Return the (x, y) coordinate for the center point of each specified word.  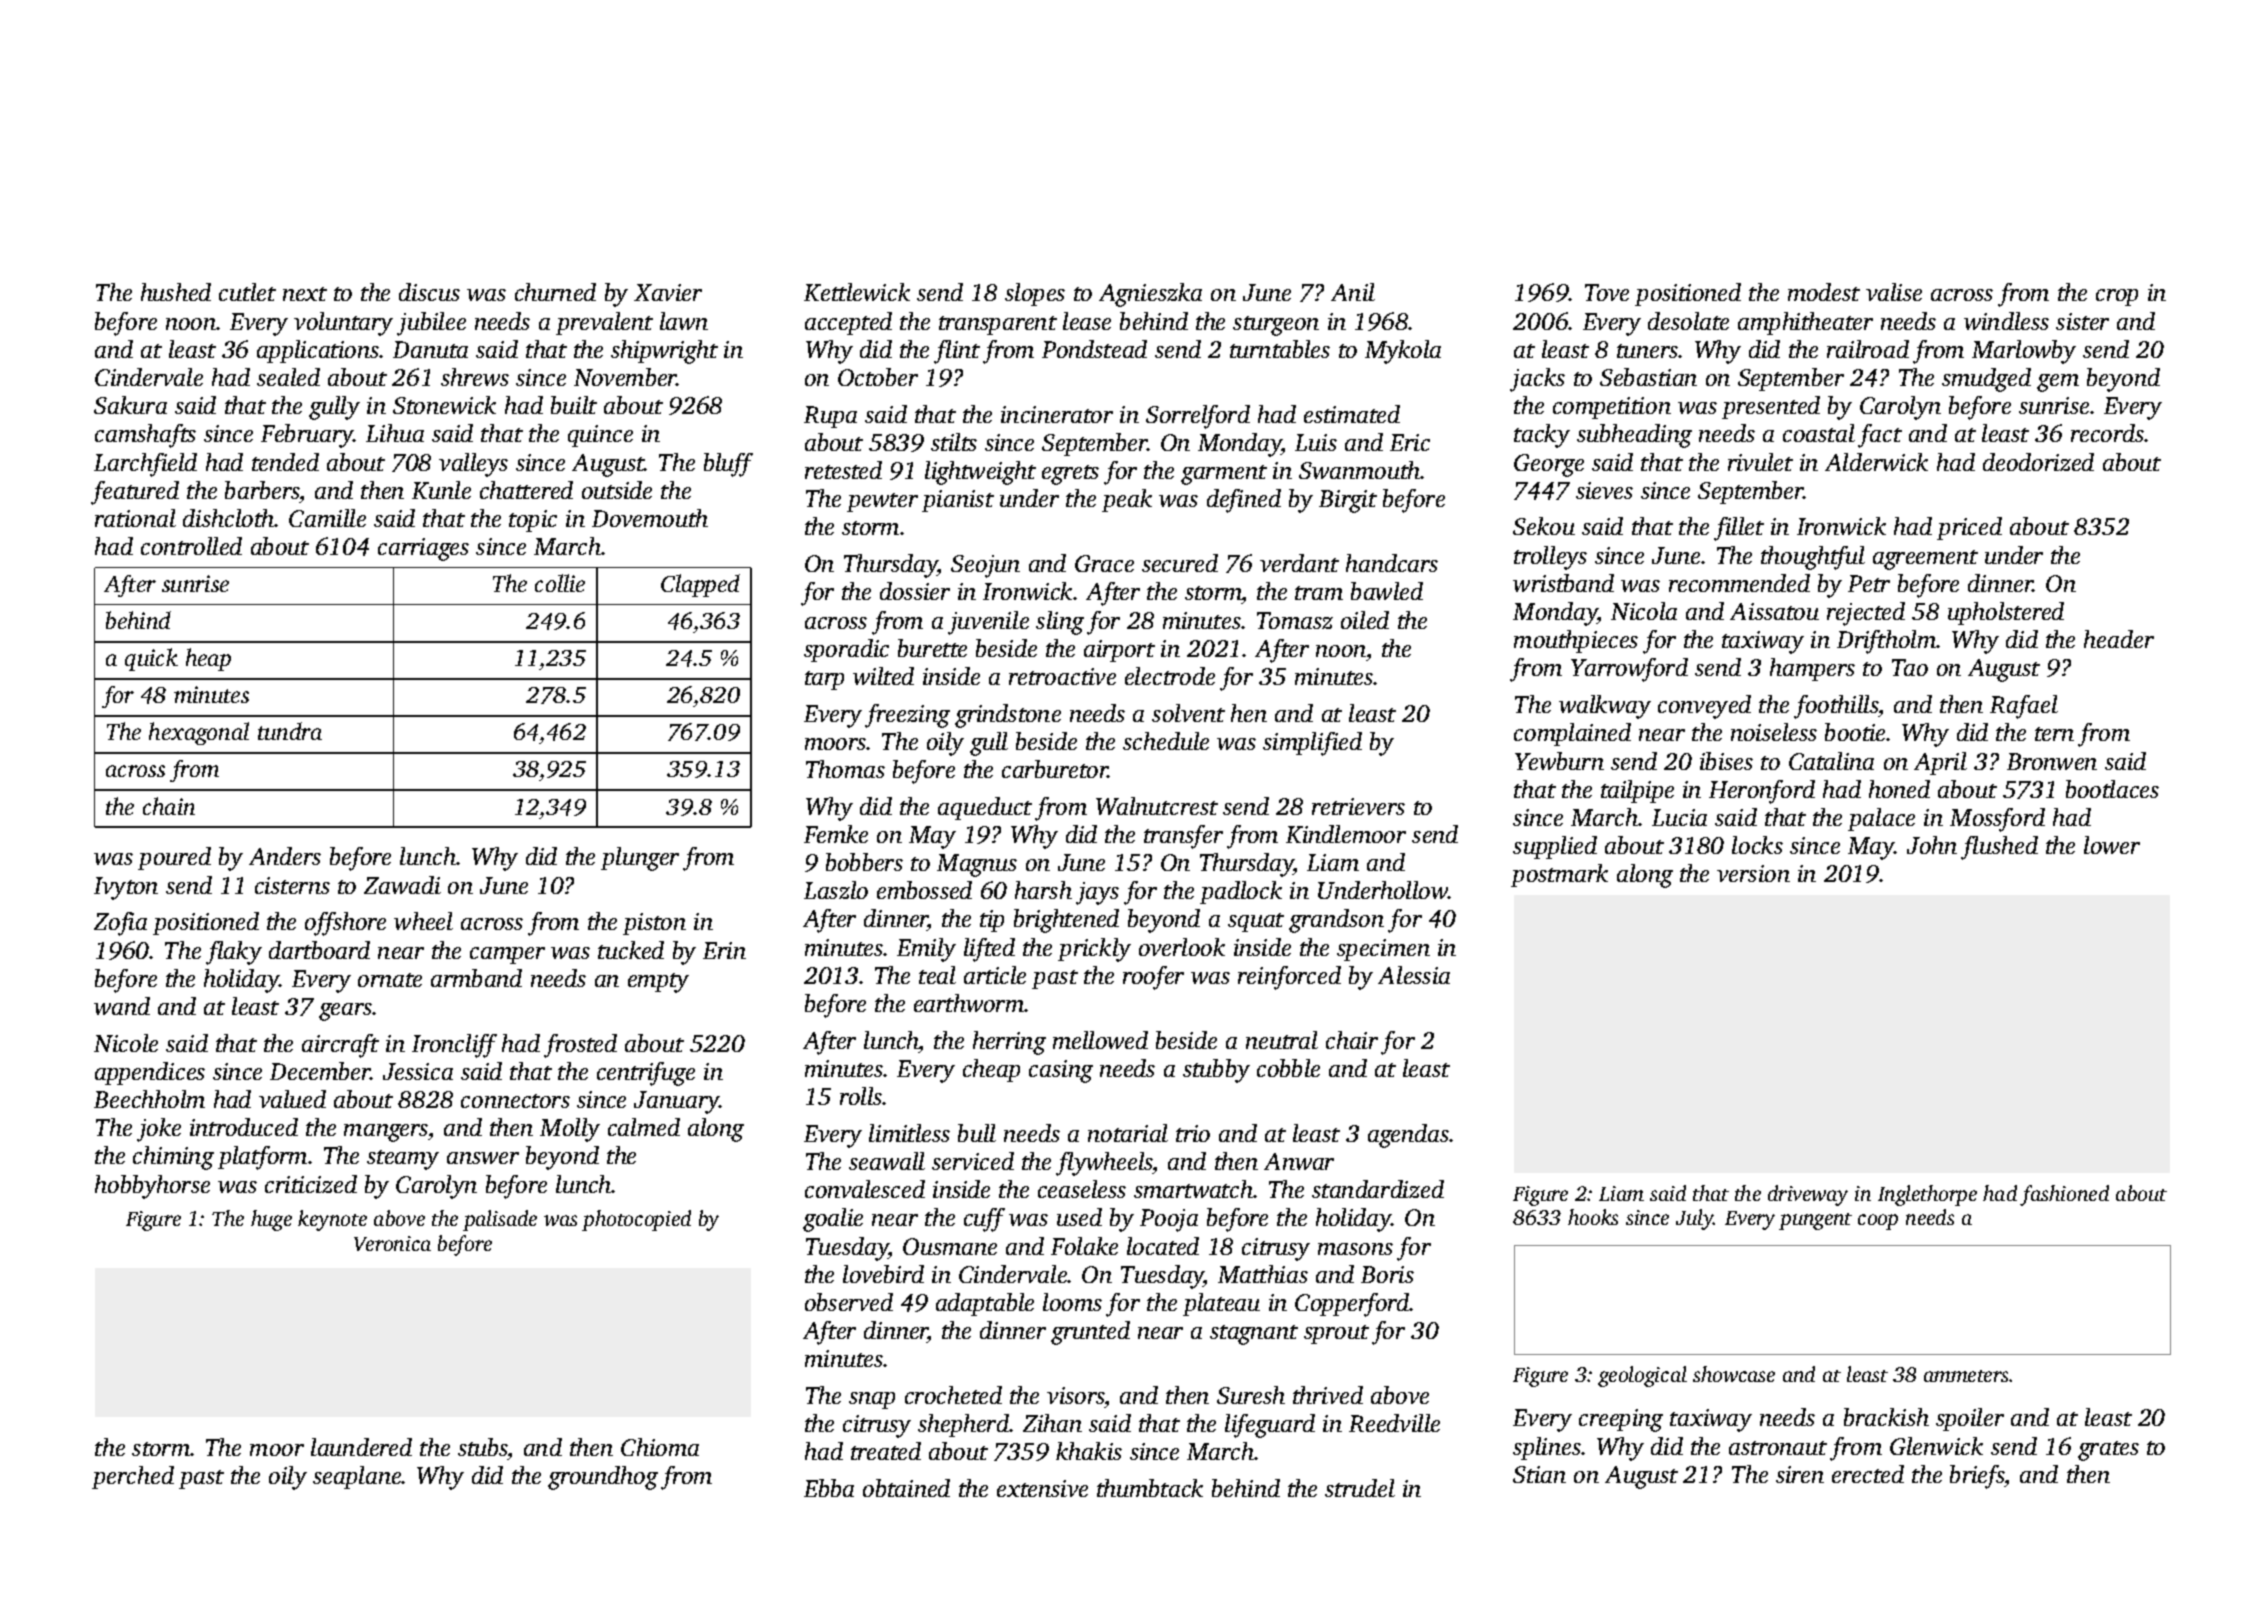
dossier (915, 591)
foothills (1836, 707)
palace (1881, 819)
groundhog (603, 1478)
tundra (290, 731)
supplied (1555, 847)
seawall (887, 1161)
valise (1894, 292)
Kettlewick (857, 292)
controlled (191, 546)
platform (262, 1158)
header (2119, 639)
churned (555, 292)
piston (654, 924)
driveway (1808, 1195)
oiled (1365, 620)
